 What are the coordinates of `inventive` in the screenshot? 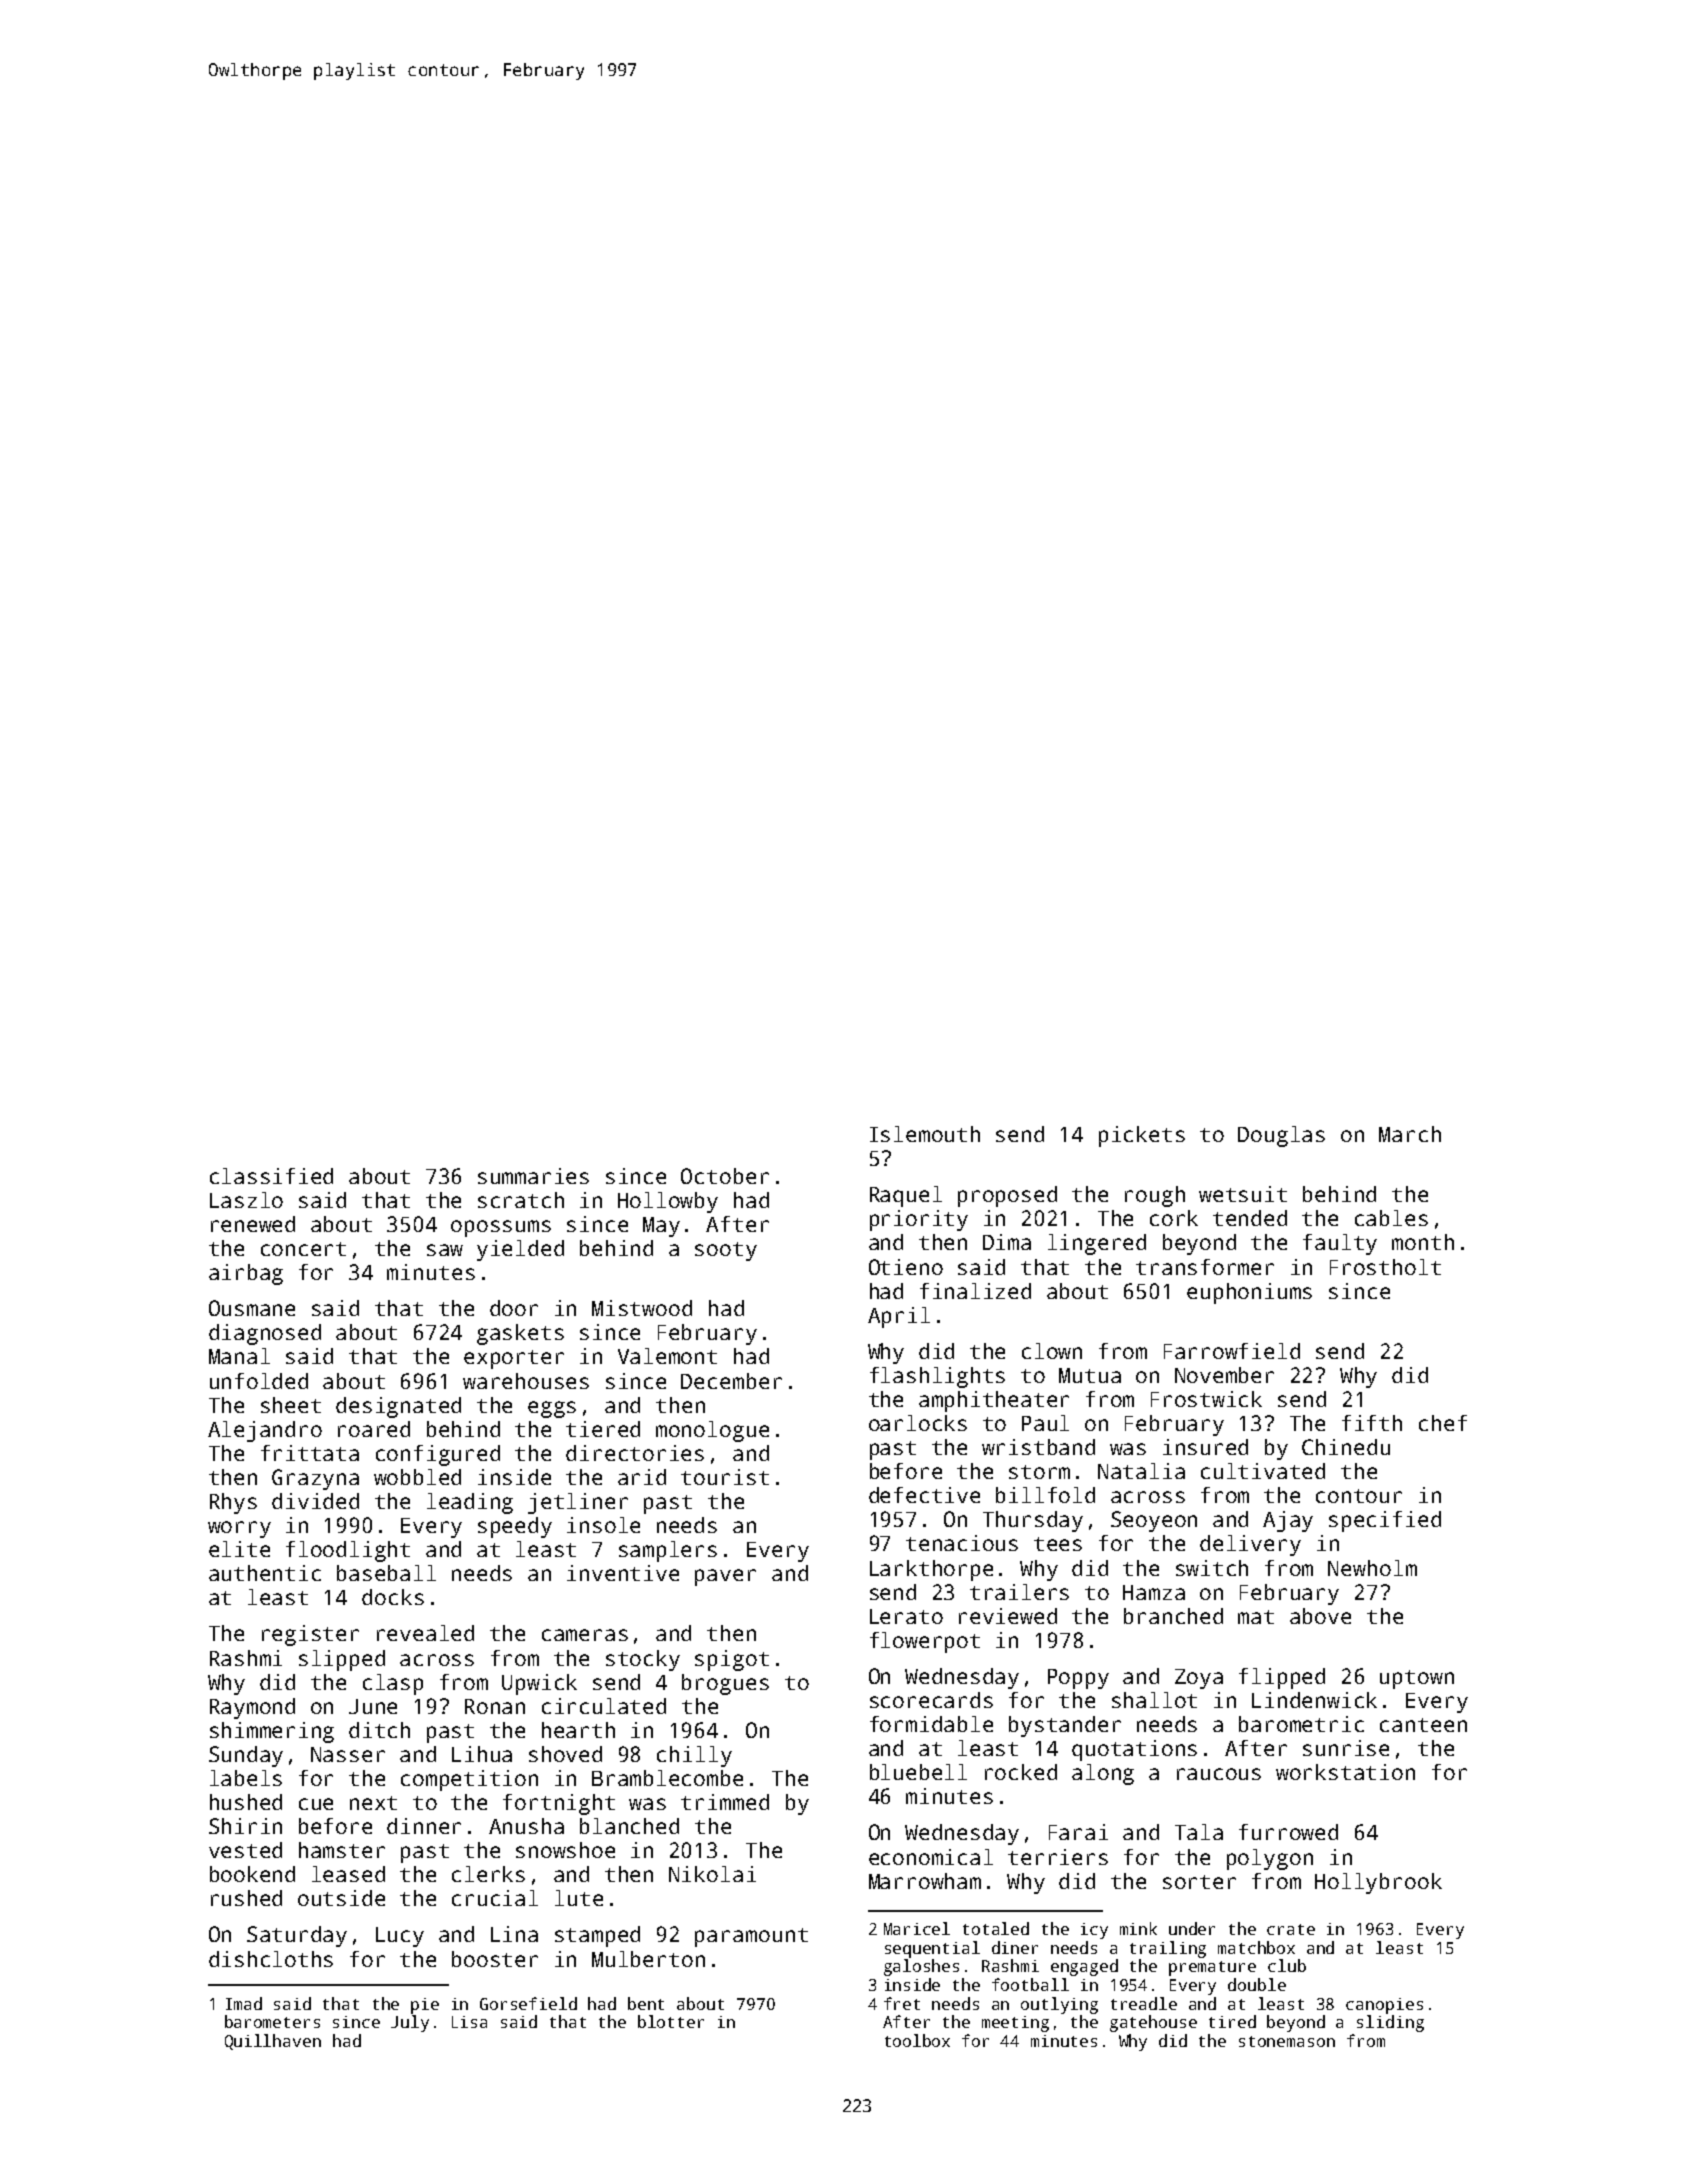 It's located at (623, 1573).
